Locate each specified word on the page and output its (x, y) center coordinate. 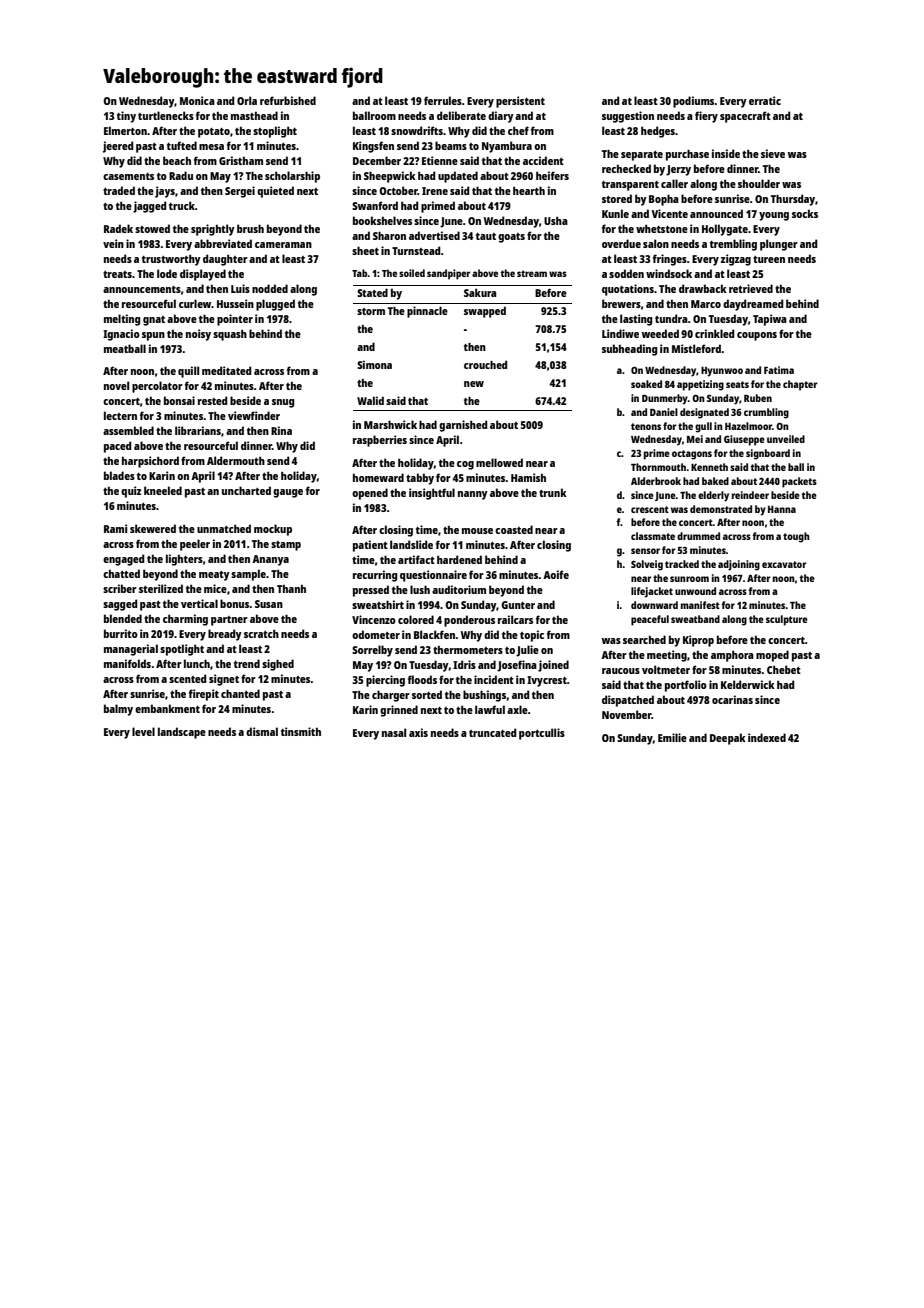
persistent (520, 102)
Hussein (235, 303)
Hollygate (725, 230)
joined (553, 666)
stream (532, 273)
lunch (197, 663)
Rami (115, 528)
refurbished (288, 100)
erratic (765, 100)
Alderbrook (656, 481)
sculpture (787, 620)
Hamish (528, 477)
